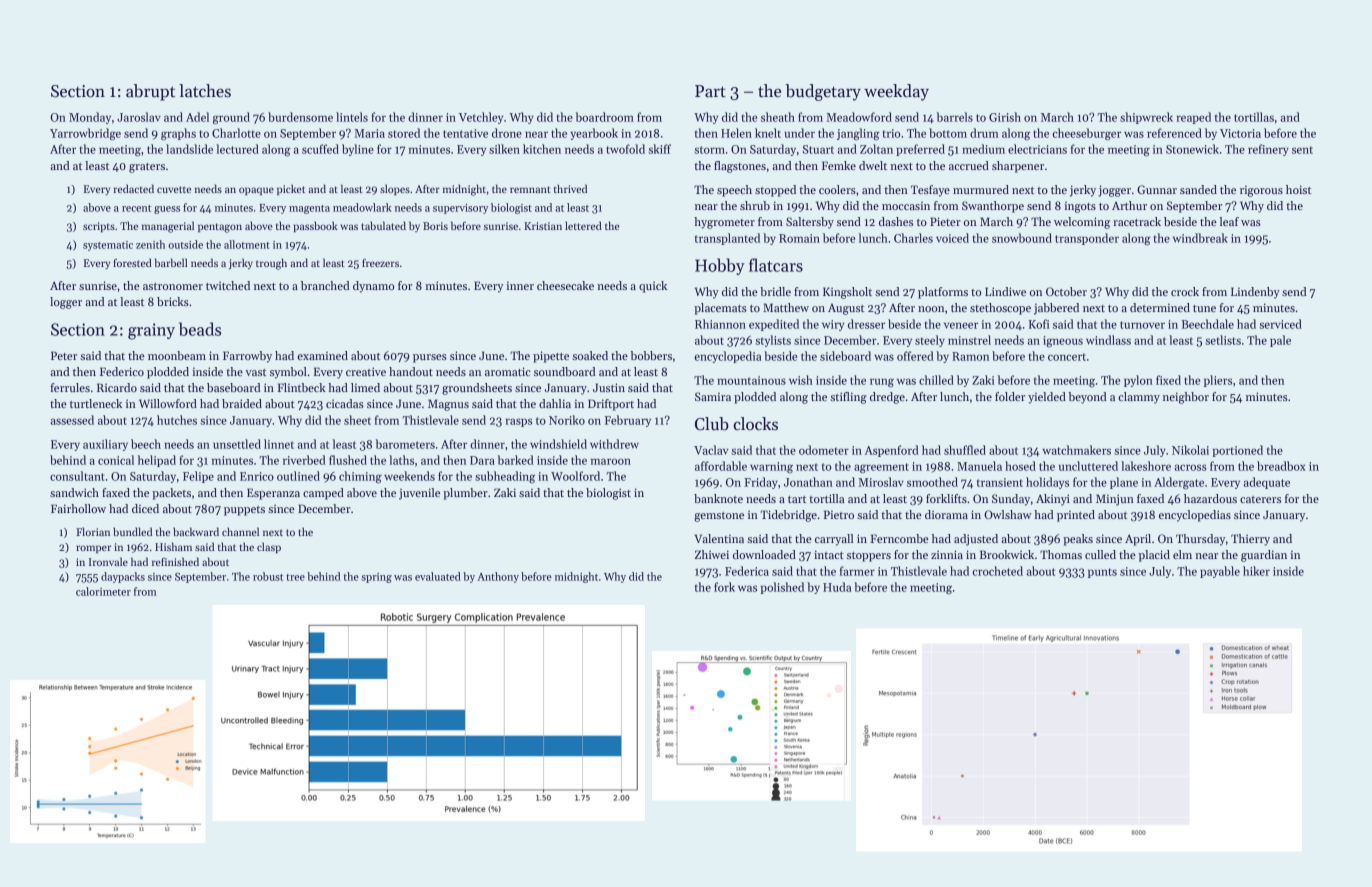 This screenshot has height=887, width=1372. Describe the element at coordinates (177, 420) in the screenshot. I see `hutches` at that location.
